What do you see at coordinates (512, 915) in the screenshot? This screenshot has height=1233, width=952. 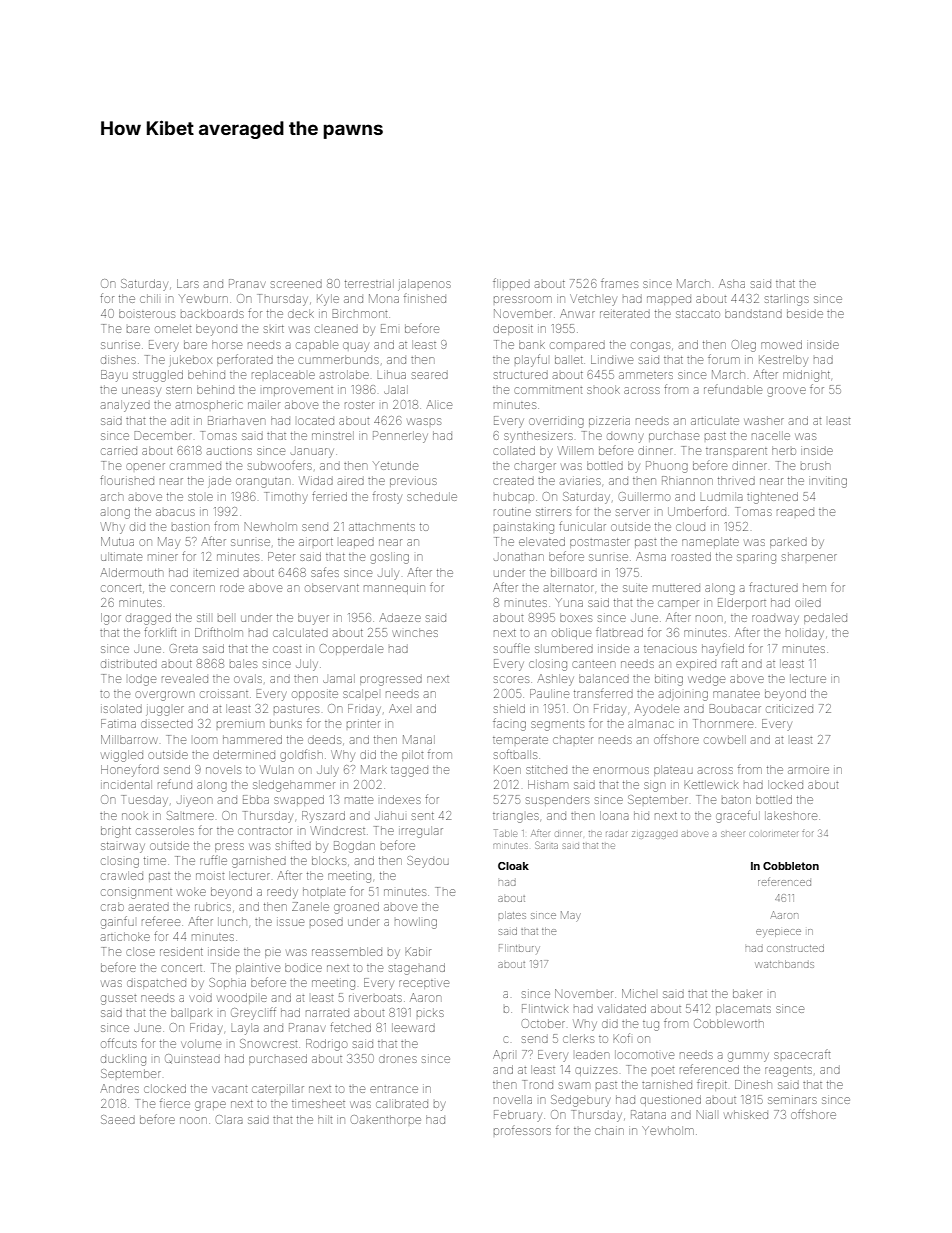 I see `plates` at bounding box center [512, 915].
